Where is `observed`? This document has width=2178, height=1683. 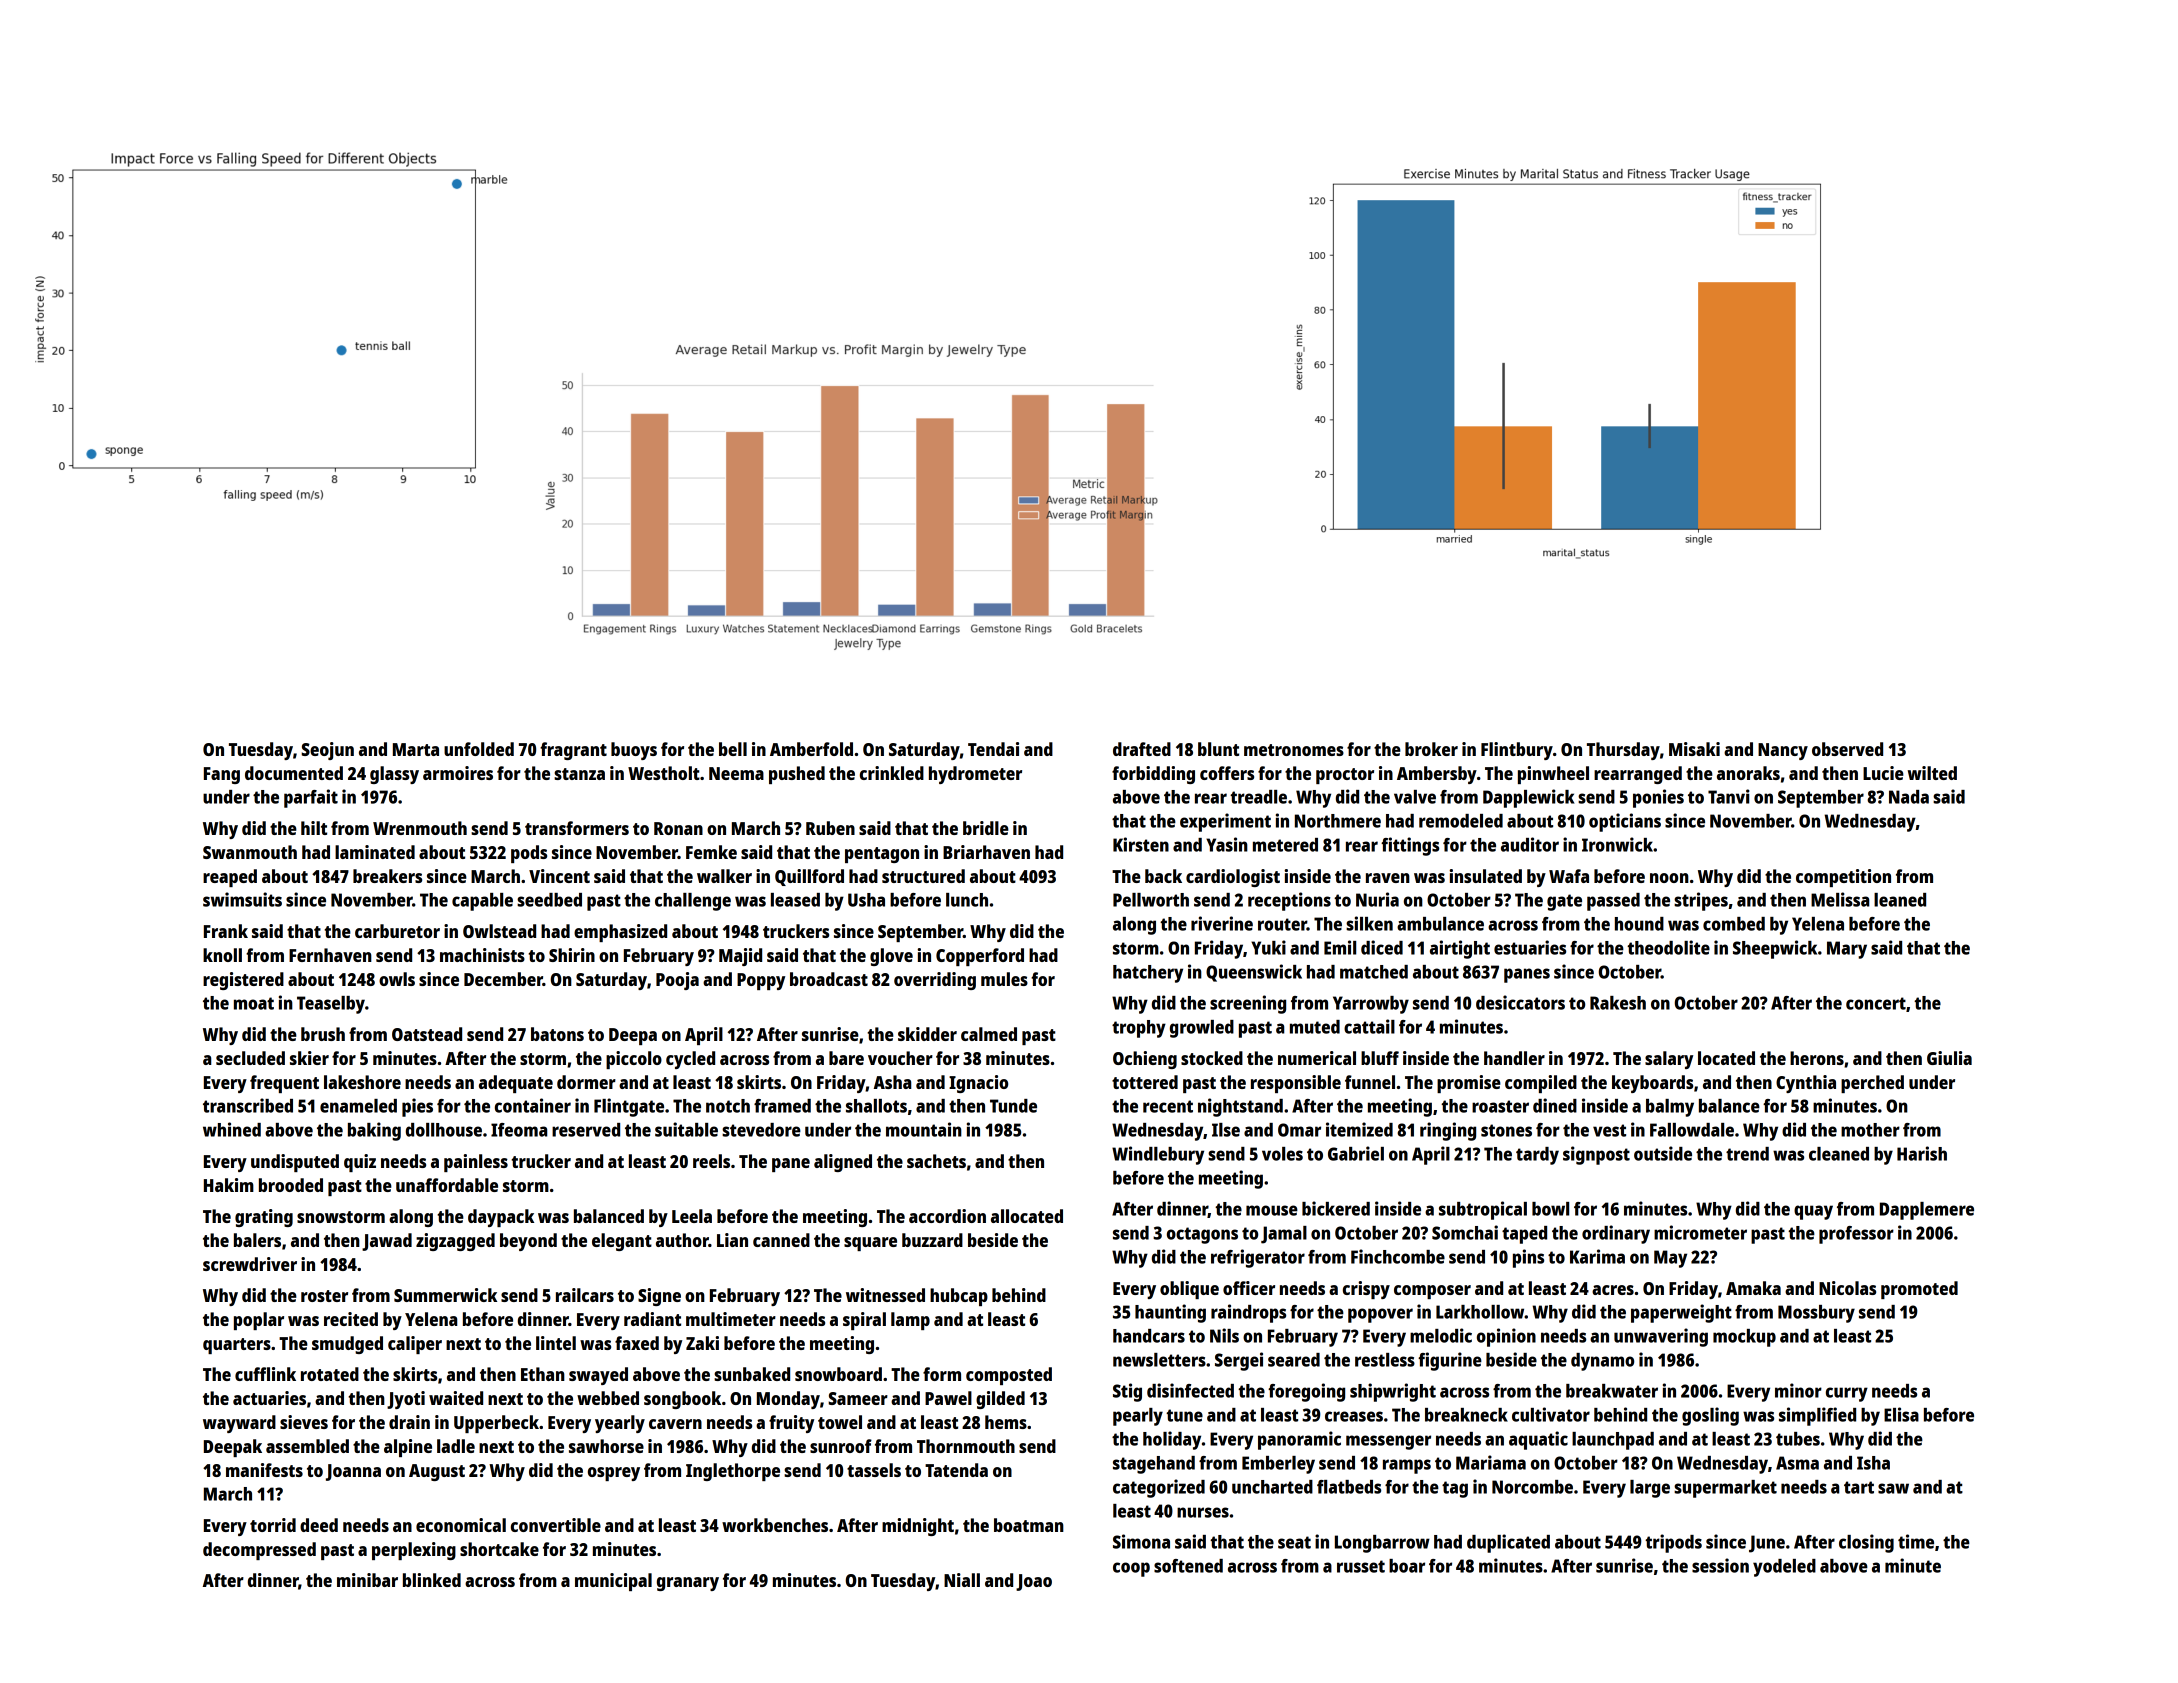 observed is located at coordinates (1847, 749).
